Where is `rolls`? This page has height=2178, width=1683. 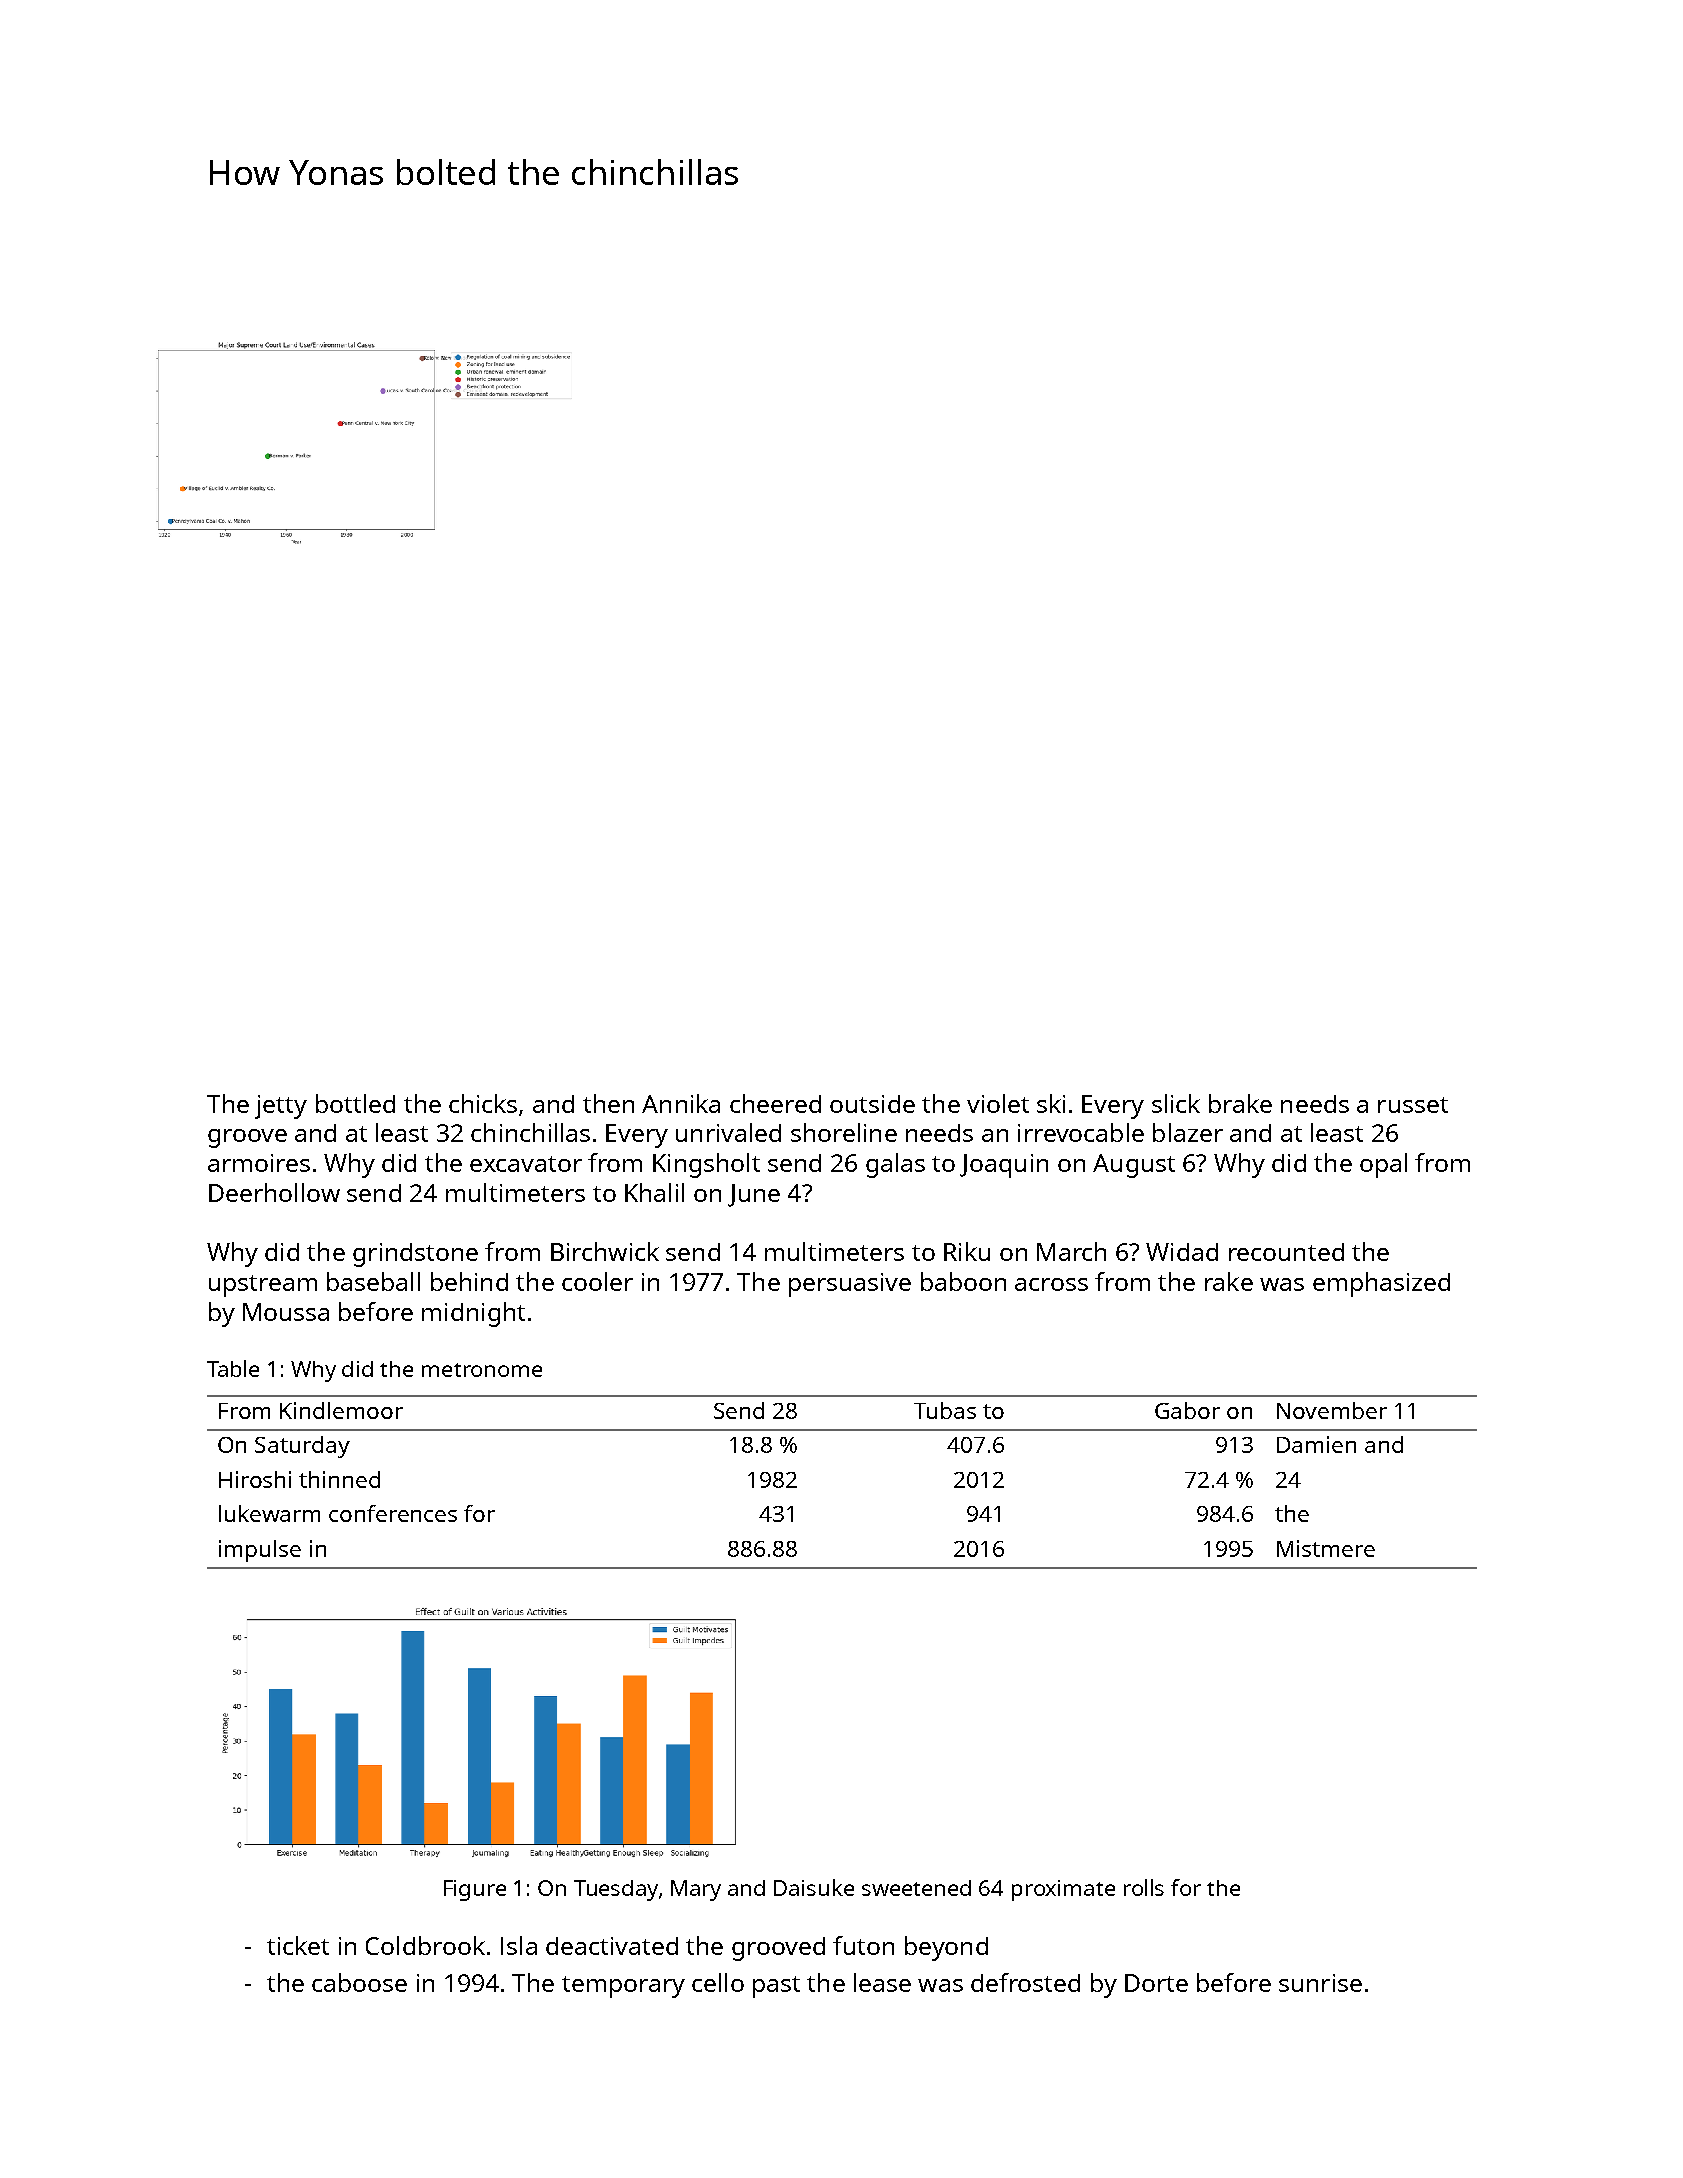
rolls is located at coordinates (1144, 1887).
